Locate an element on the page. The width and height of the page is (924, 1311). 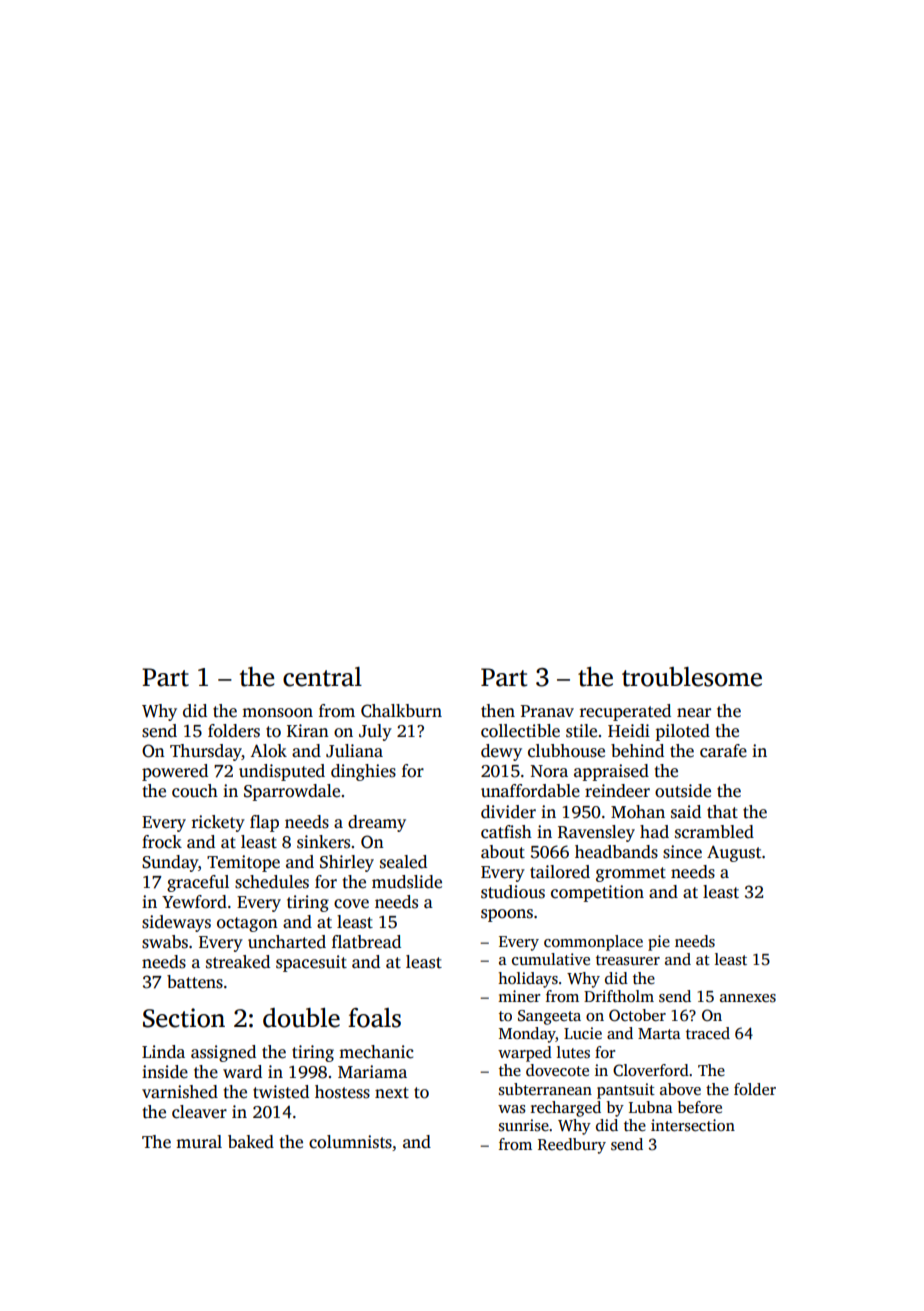
Chalkburn is located at coordinates (401, 711).
